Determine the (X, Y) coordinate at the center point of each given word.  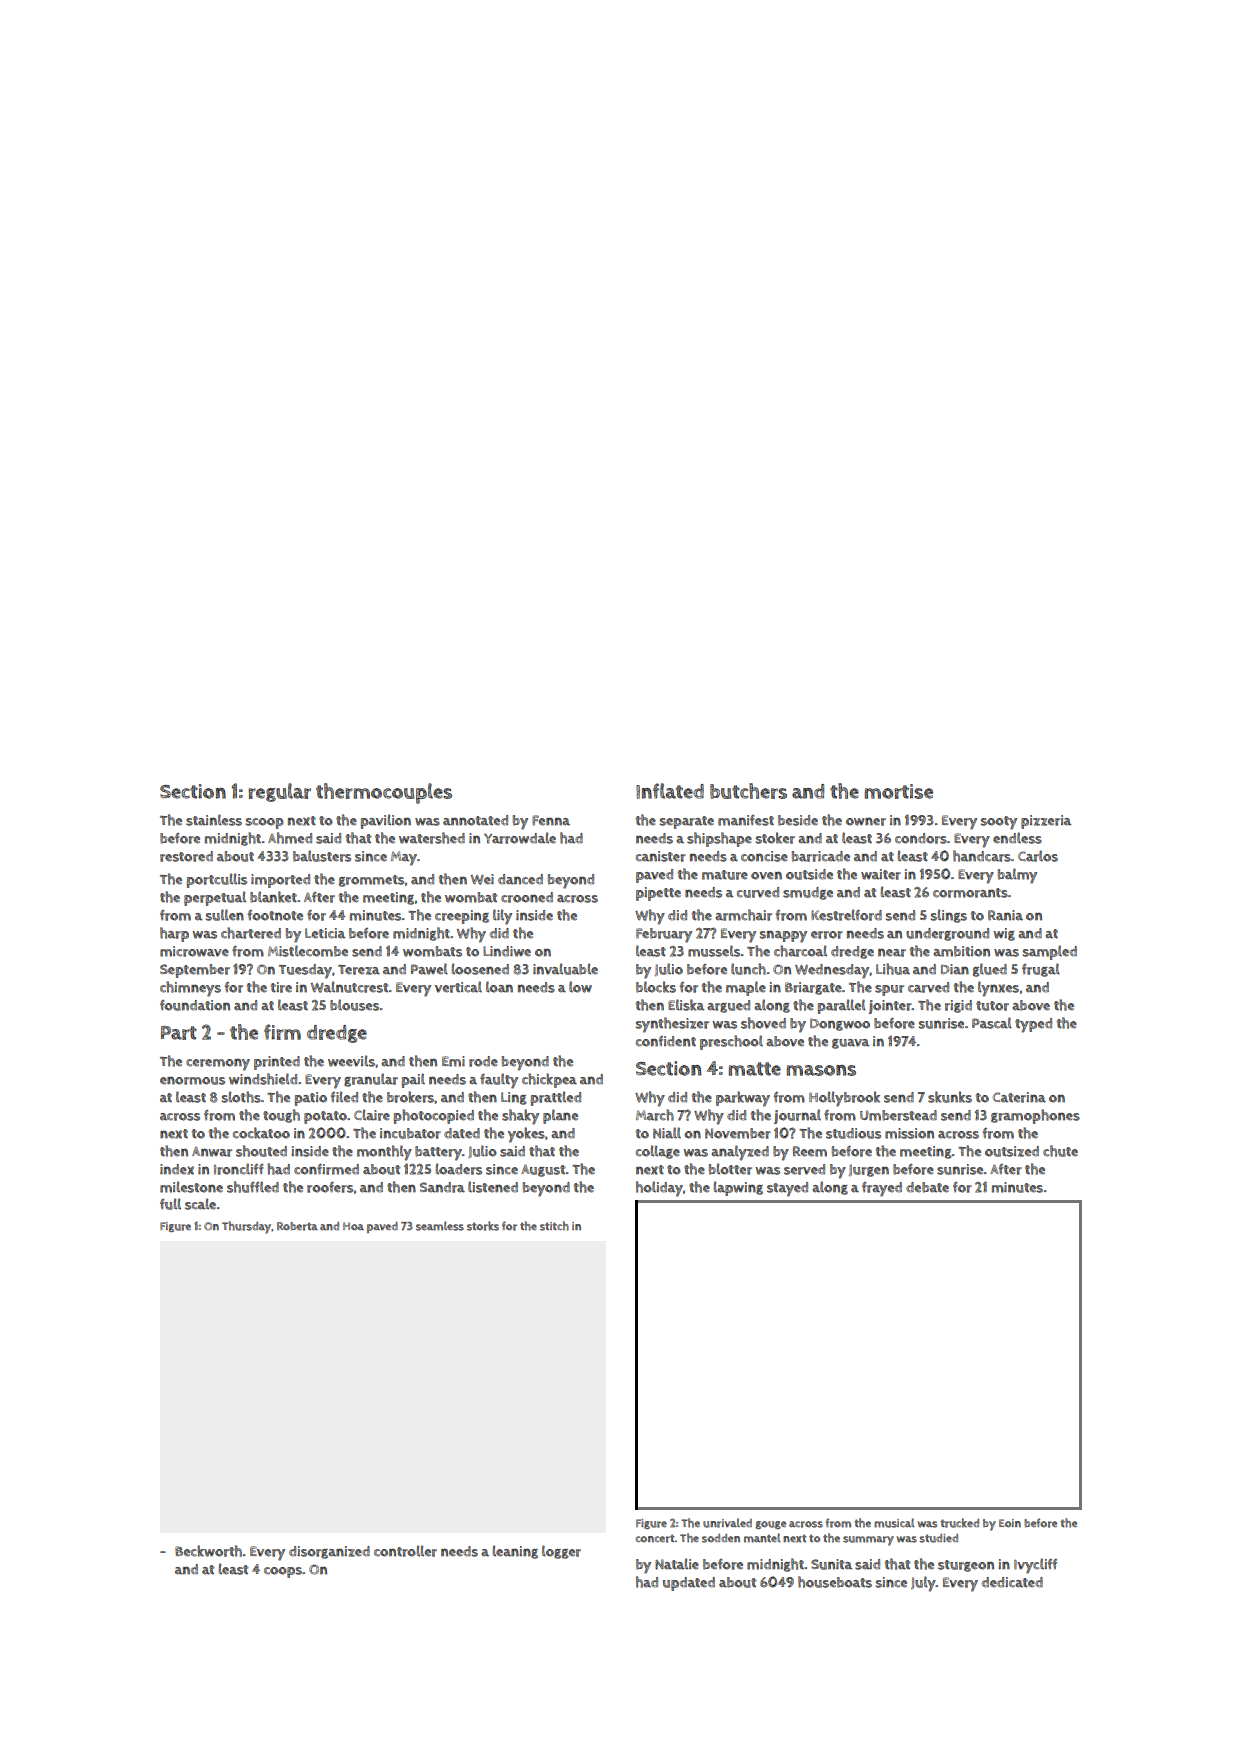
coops (283, 1572)
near (892, 952)
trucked (959, 1523)
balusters (322, 856)
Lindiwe (507, 951)
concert (655, 1538)
